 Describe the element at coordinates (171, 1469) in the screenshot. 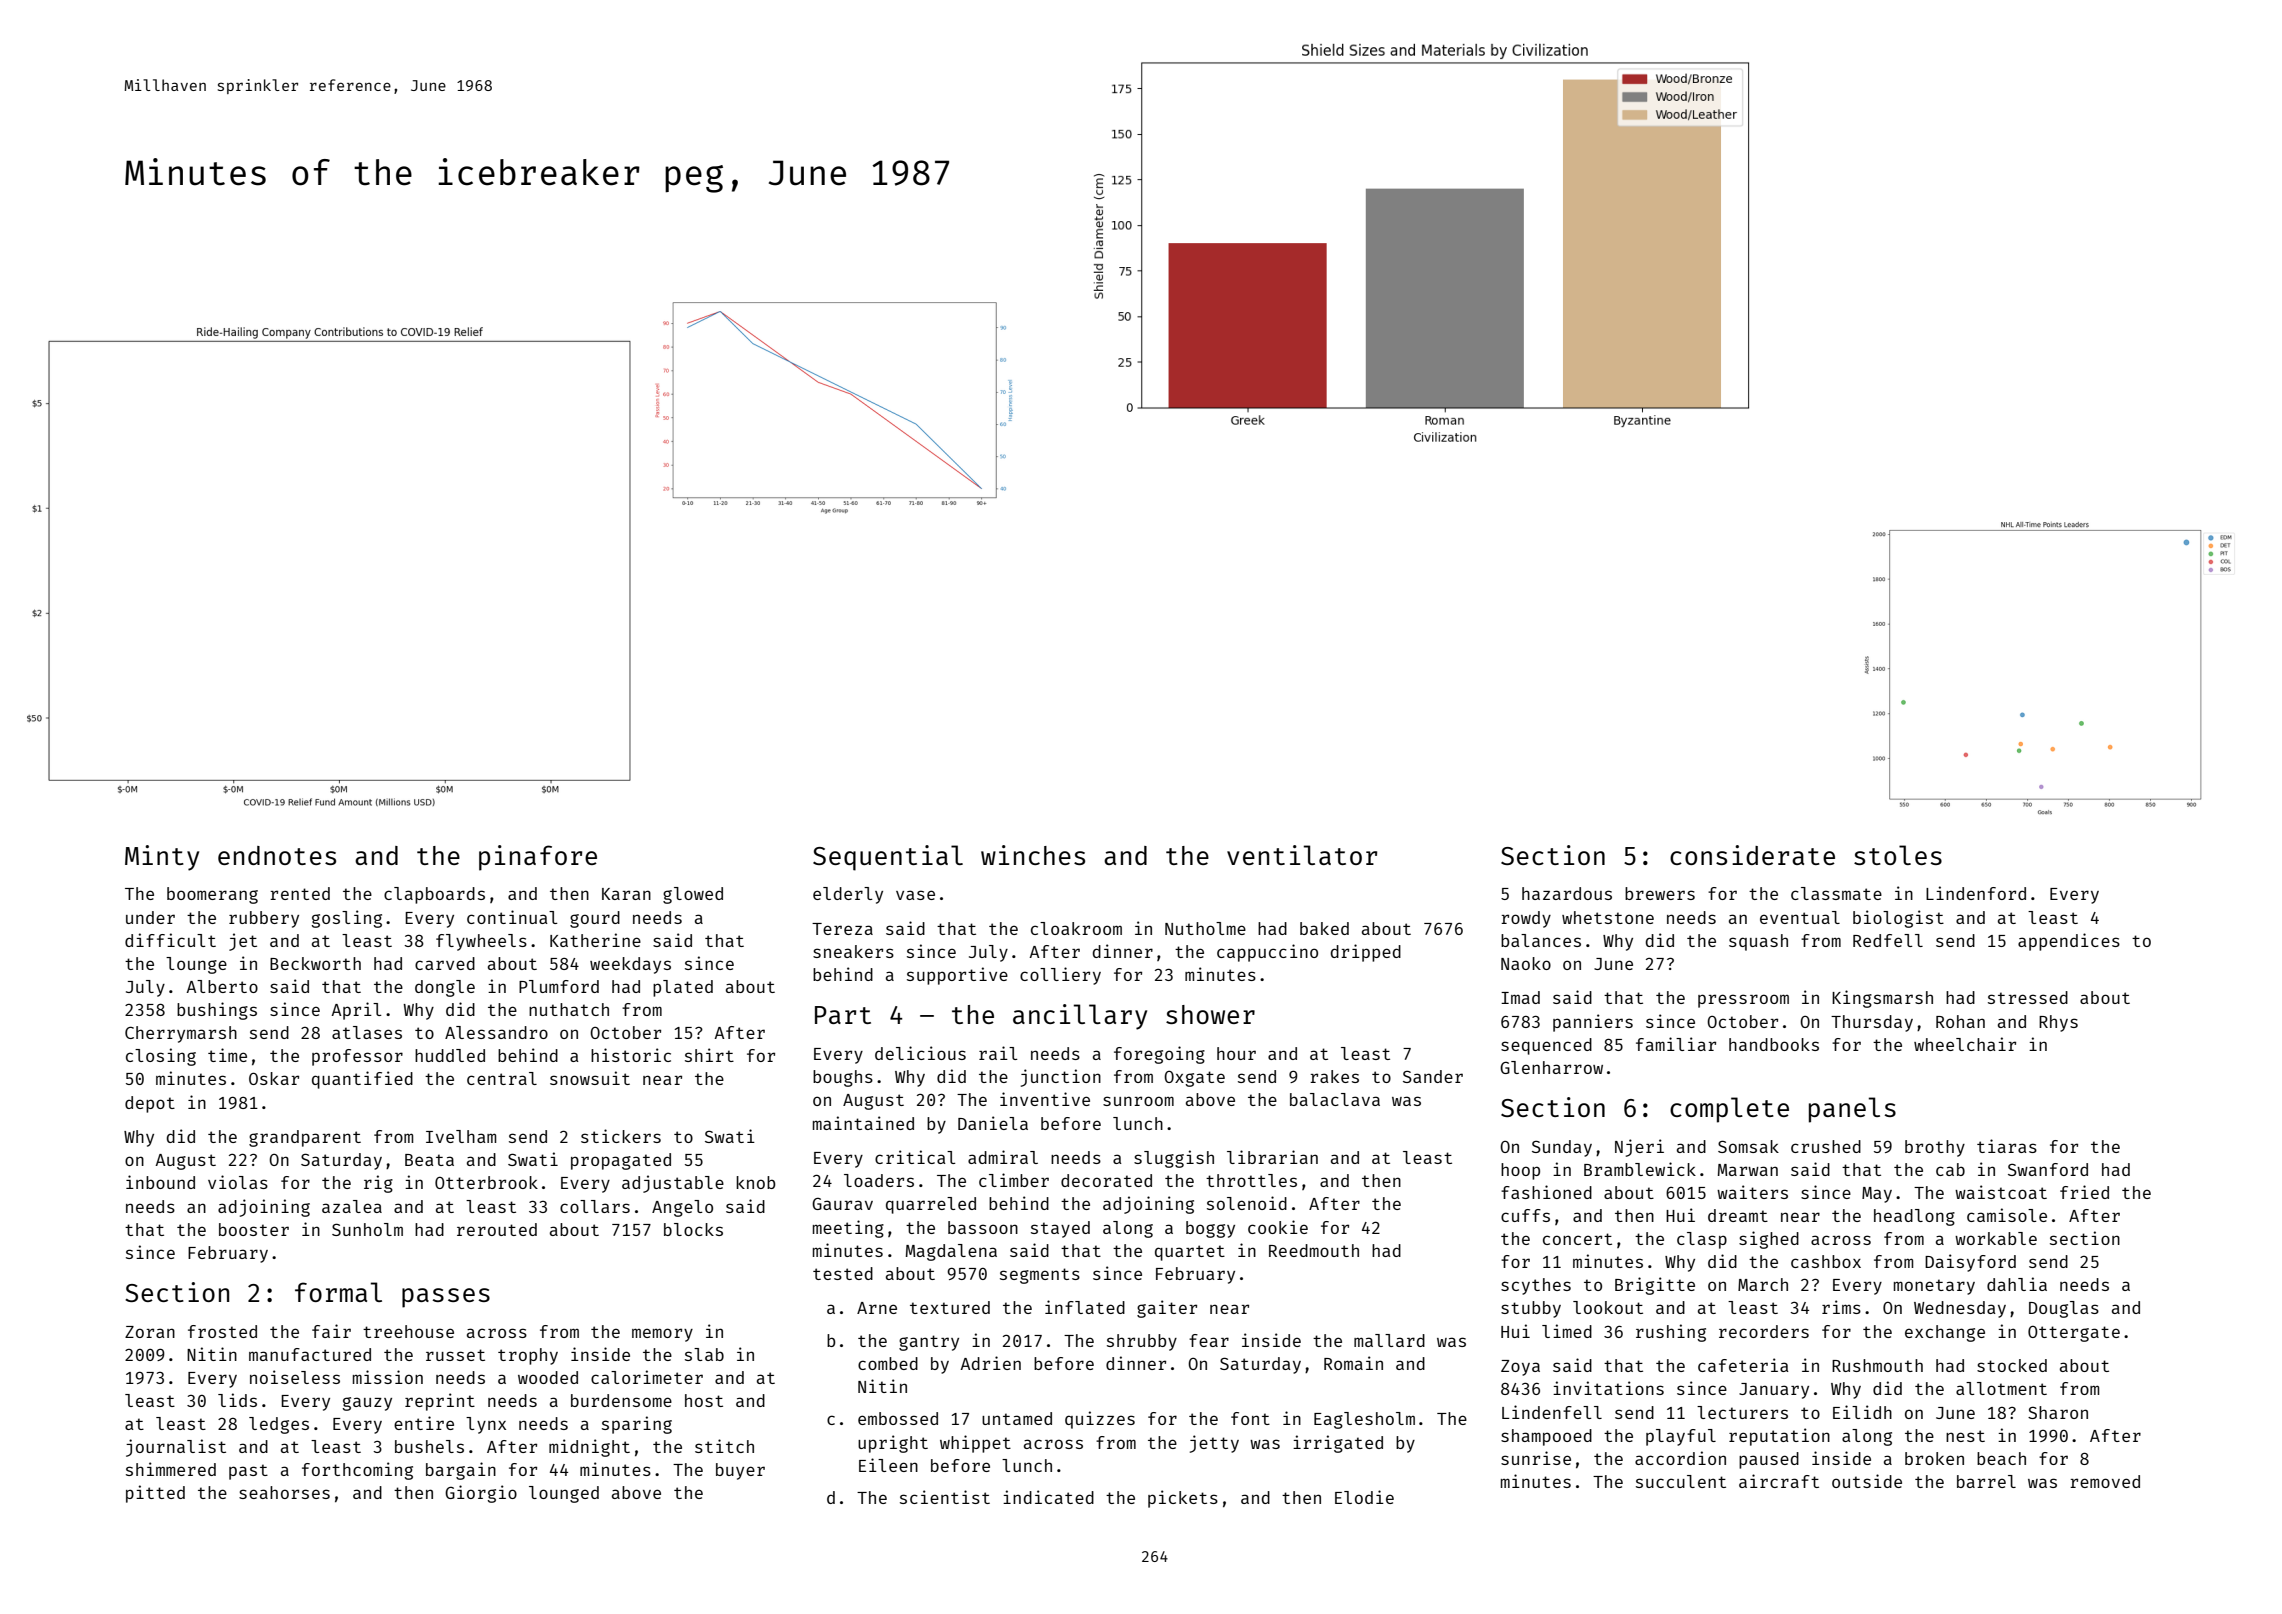

I see `shimmered` at that location.
